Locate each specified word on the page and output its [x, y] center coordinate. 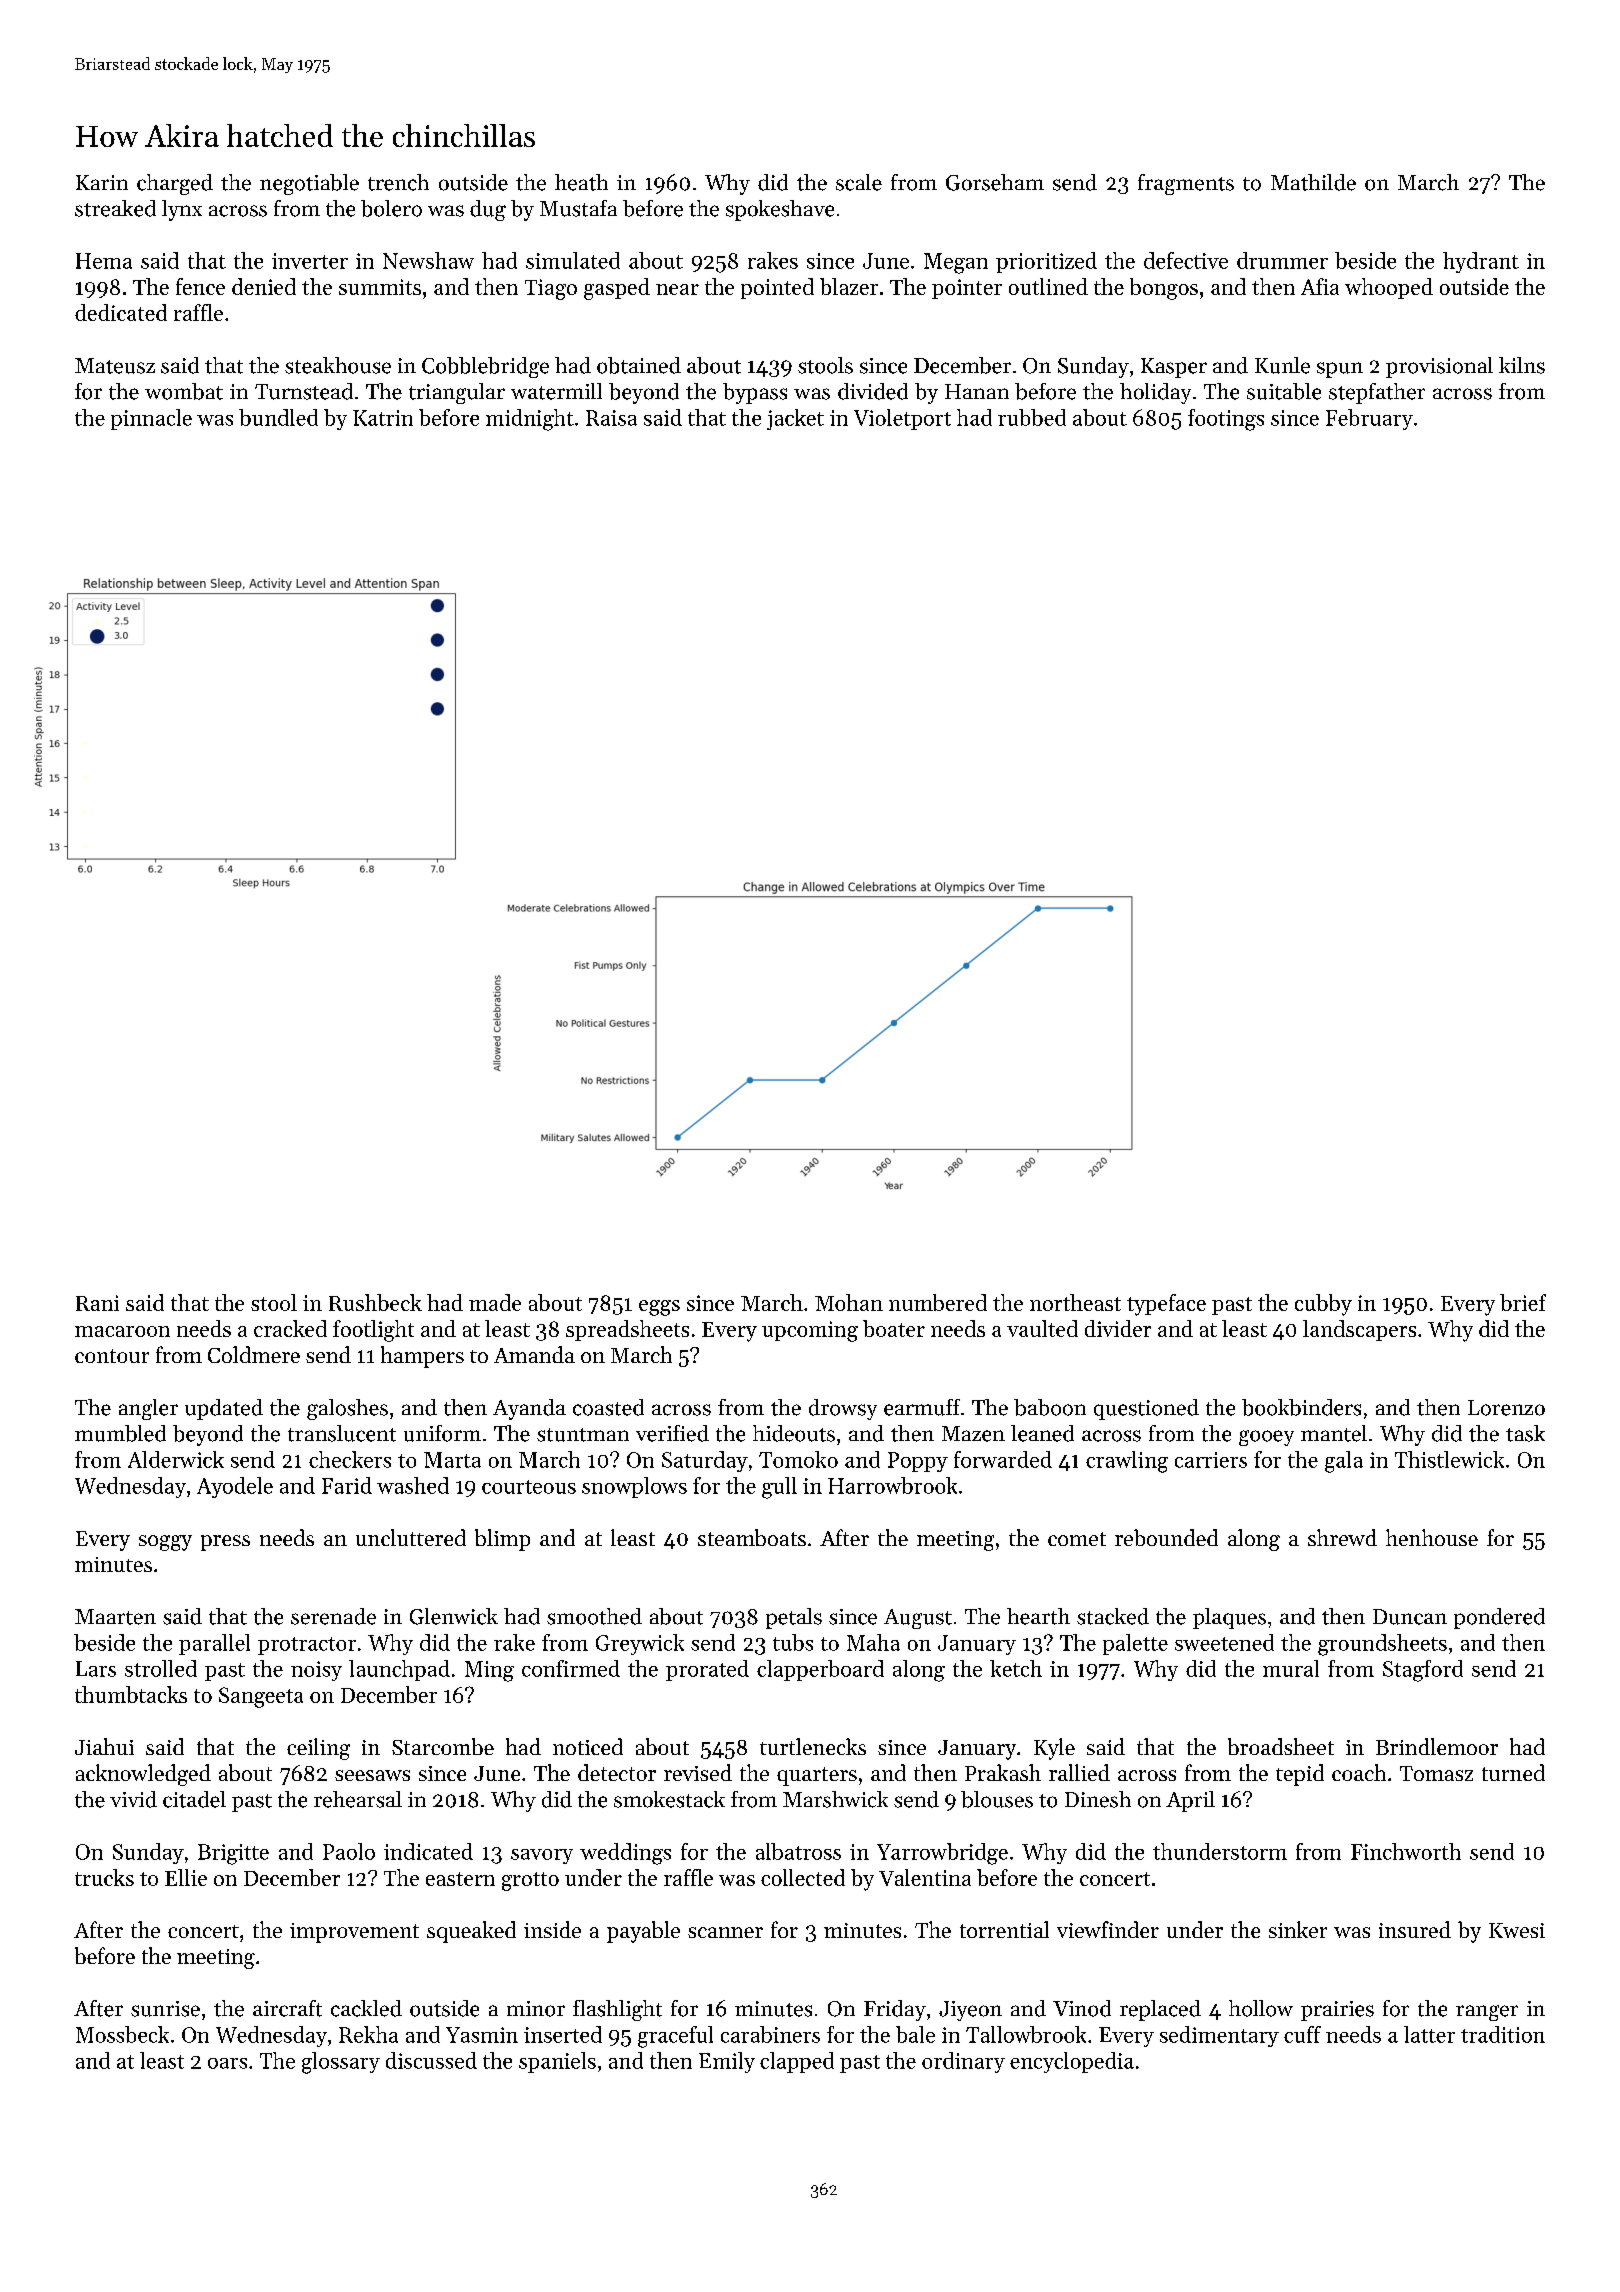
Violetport [902, 419]
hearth [1038, 1616]
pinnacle [151, 419]
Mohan [849, 1302]
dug [488, 210]
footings [1226, 420]
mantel [1334, 1433]
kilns [1522, 365]
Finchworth [1406, 1851]
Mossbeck [122, 2034]
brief [1523, 1302]
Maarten [115, 1617]
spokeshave [780, 210]
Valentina [925, 1877]
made [495, 1302]
